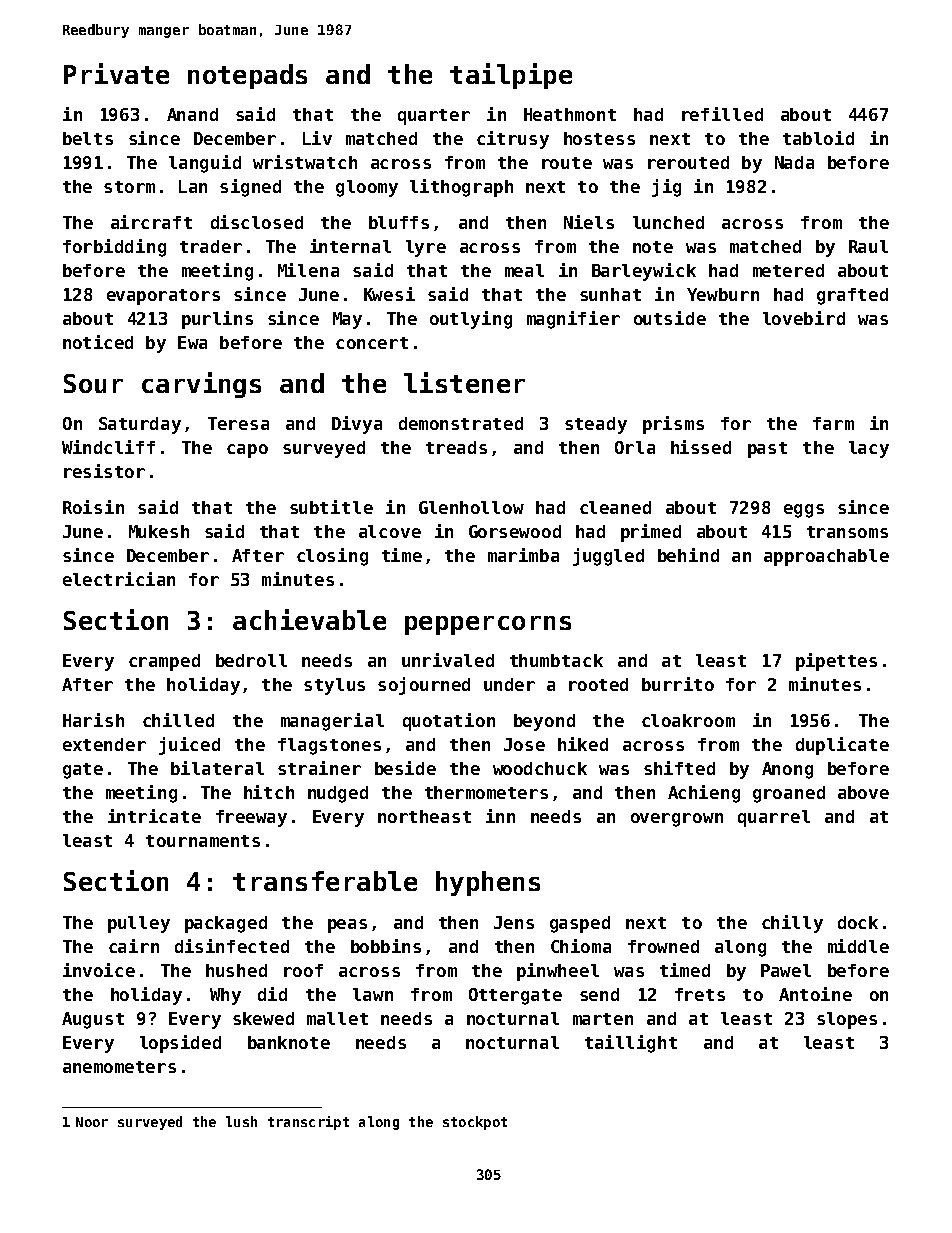 The height and width of the document is (1233, 952). Describe the element at coordinates (610, 294) in the document. I see `sunhat` at that location.
